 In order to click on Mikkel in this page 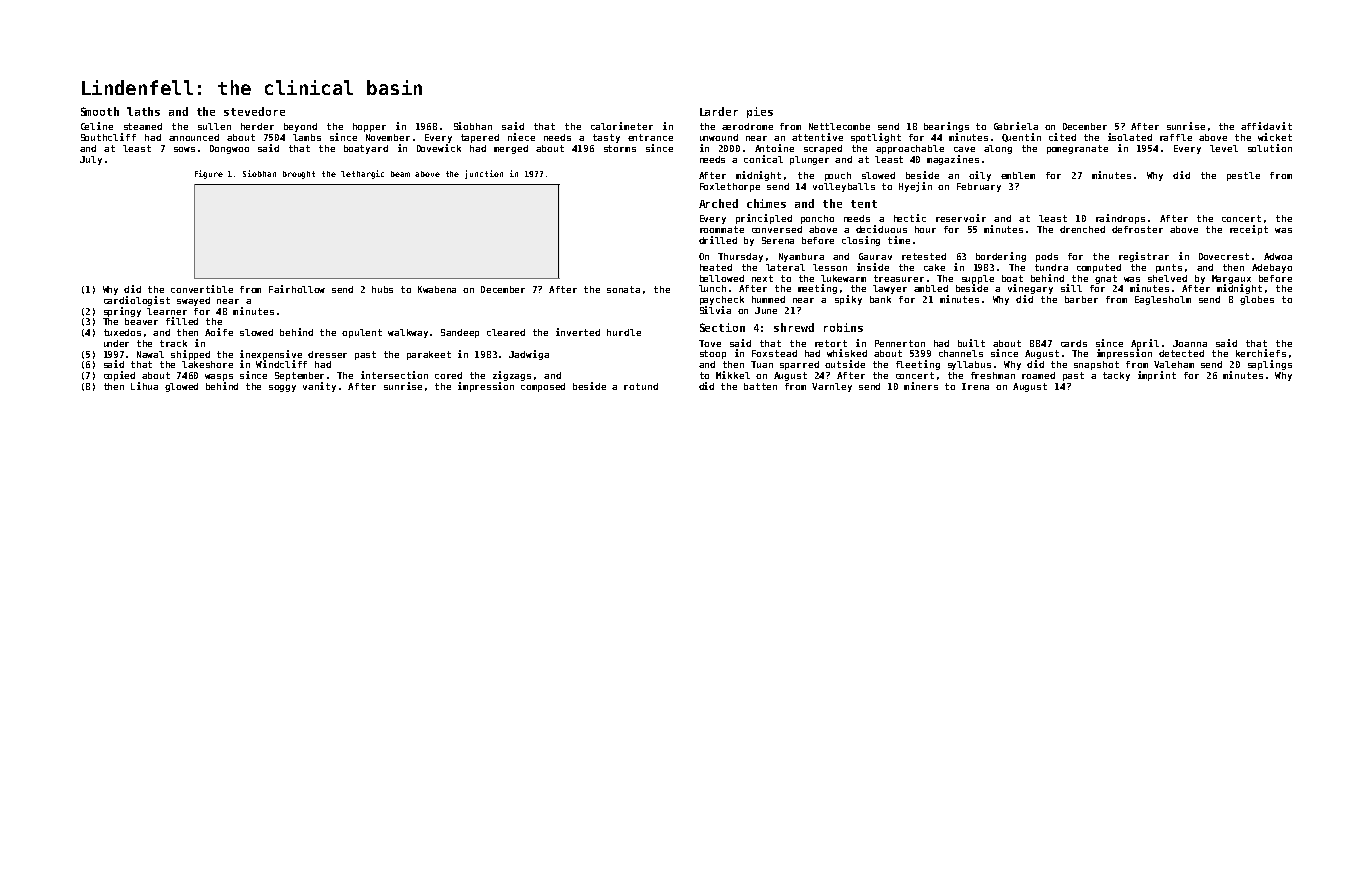, I will do `click(733, 375)`.
